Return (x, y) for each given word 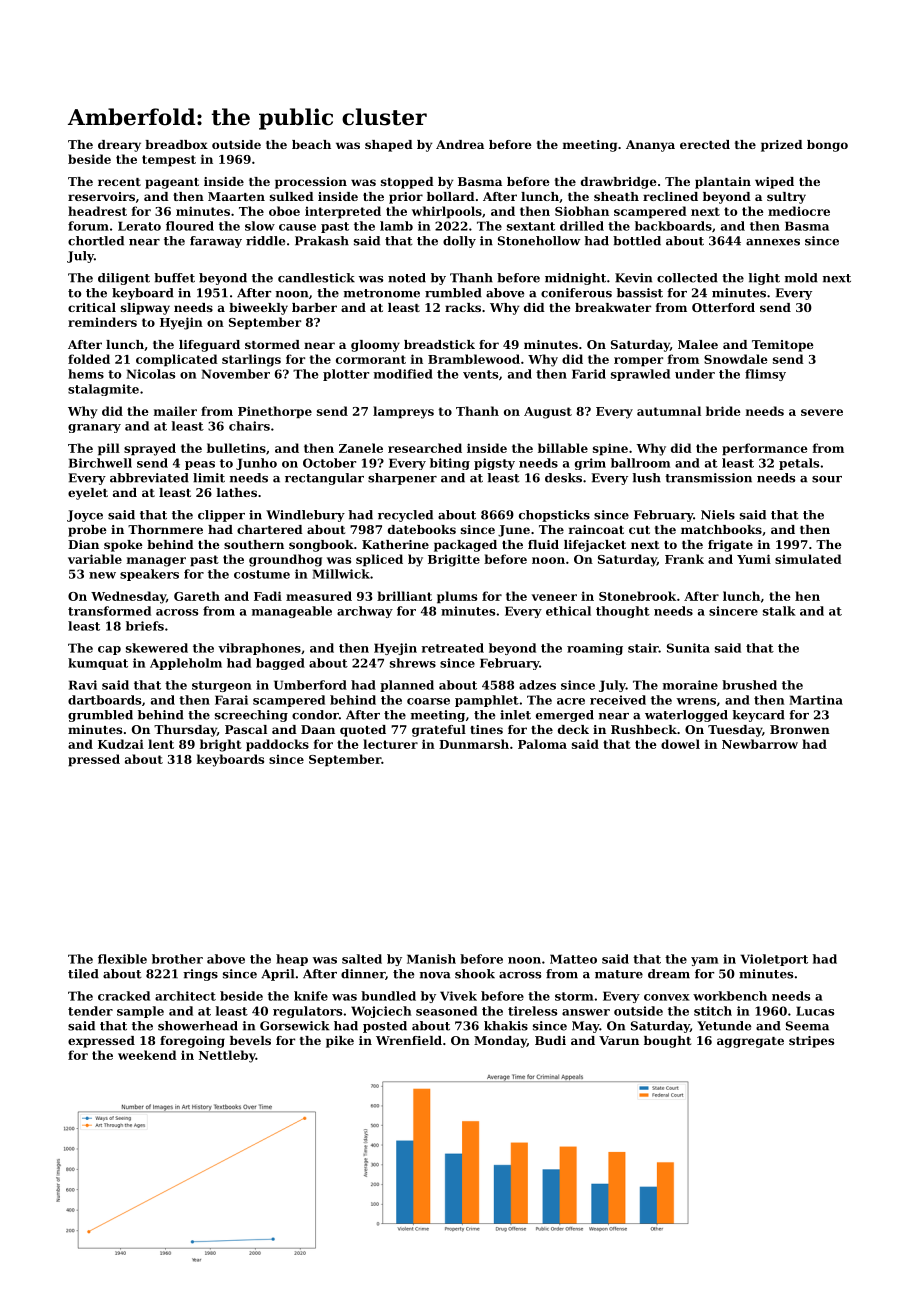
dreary (119, 146)
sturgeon (221, 686)
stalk (779, 611)
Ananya (650, 146)
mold (801, 278)
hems (86, 374)
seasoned (446, 1011)
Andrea (460, 144)
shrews (413, 663)
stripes (811, 1042)
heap (292, 960)
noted (407, 278)
